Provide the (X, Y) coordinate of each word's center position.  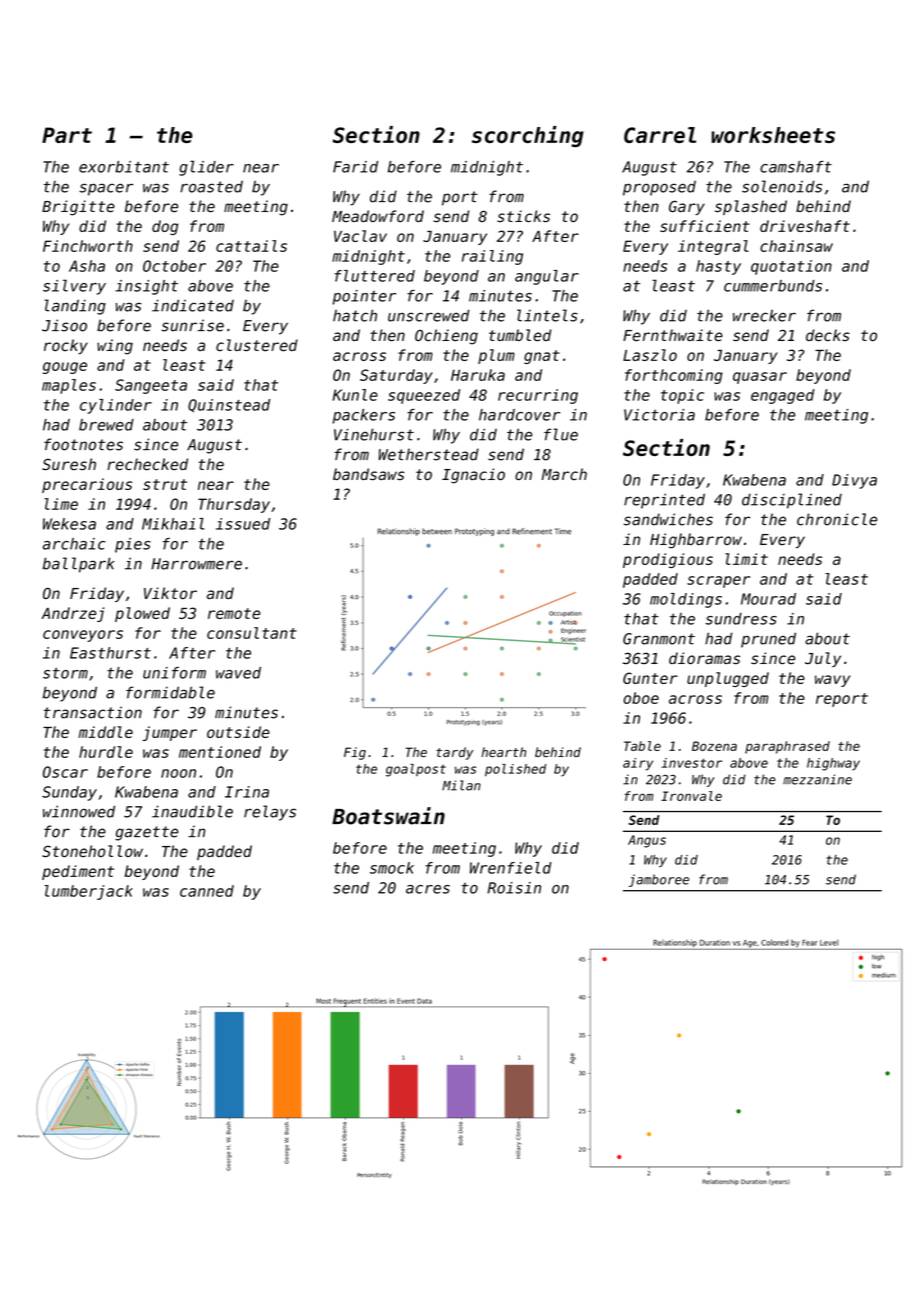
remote (234, 613)
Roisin (514, 888)
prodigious (668, 560)
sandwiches (668, 519)
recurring (538, 396)
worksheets (773, 135)
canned (207, 891)
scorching (528, 136)
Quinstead (229, 406)
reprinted (664, 501)
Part (67, 135)
